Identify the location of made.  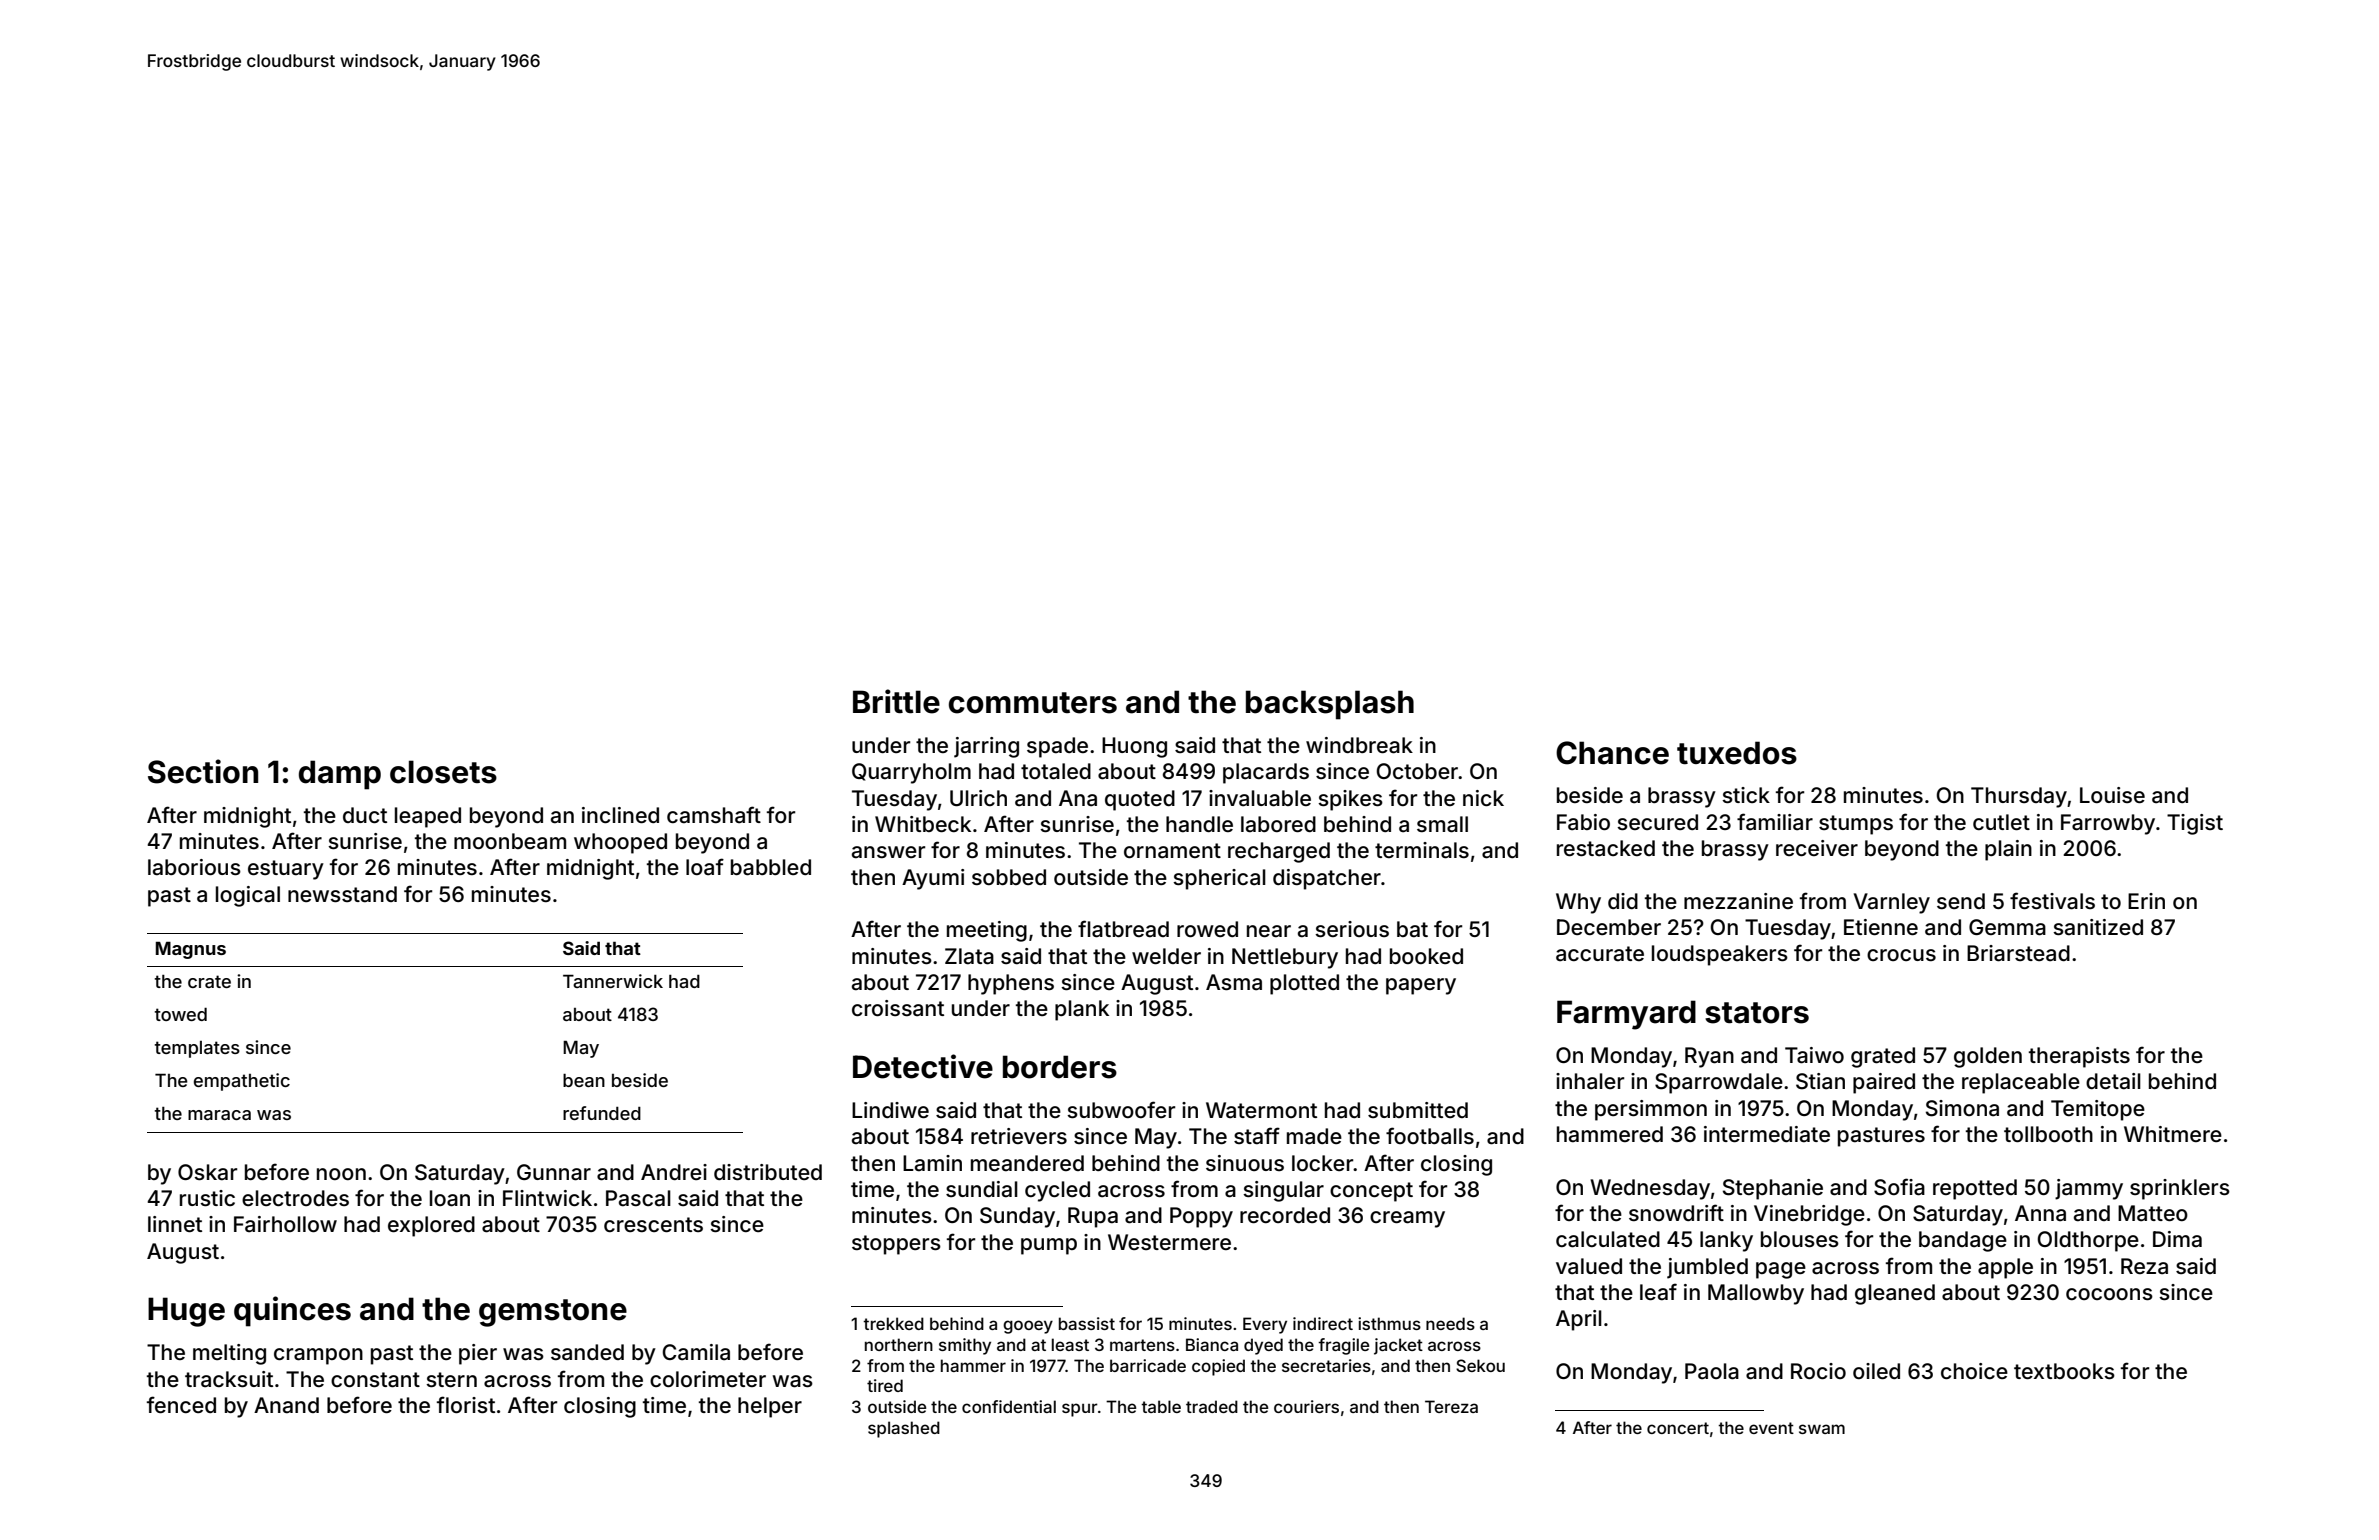
(1314, 1136).
